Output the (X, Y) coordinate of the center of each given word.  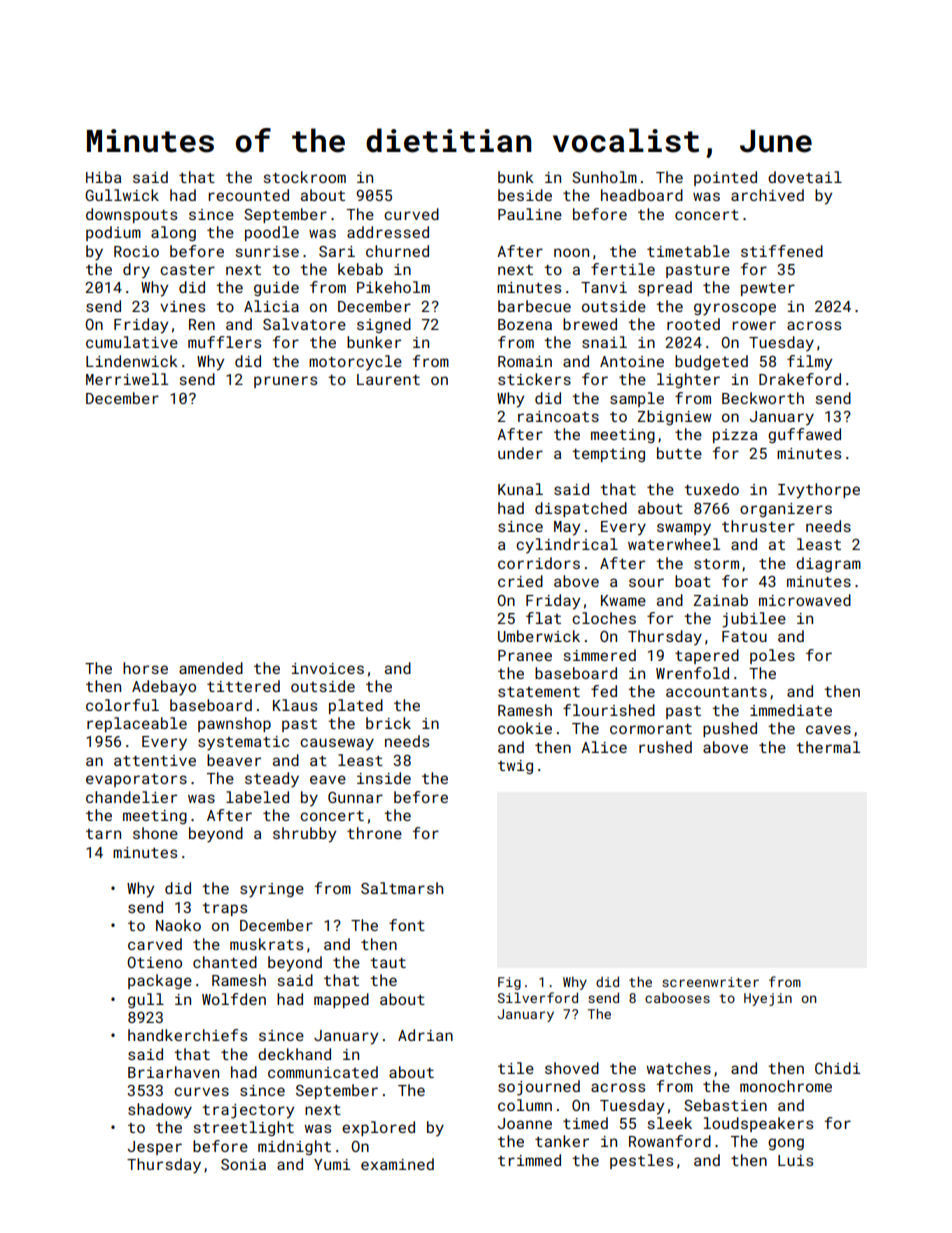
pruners (285, 382)
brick (388, 723)
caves (828, 729)
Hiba (103, 177)
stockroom (305, 177)
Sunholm (604, 177)
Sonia (243, 1164)
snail (604, 342)
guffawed (804, 435)
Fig (509, 983)
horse (145, 668)
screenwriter (710, 982)
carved (155, 944)
